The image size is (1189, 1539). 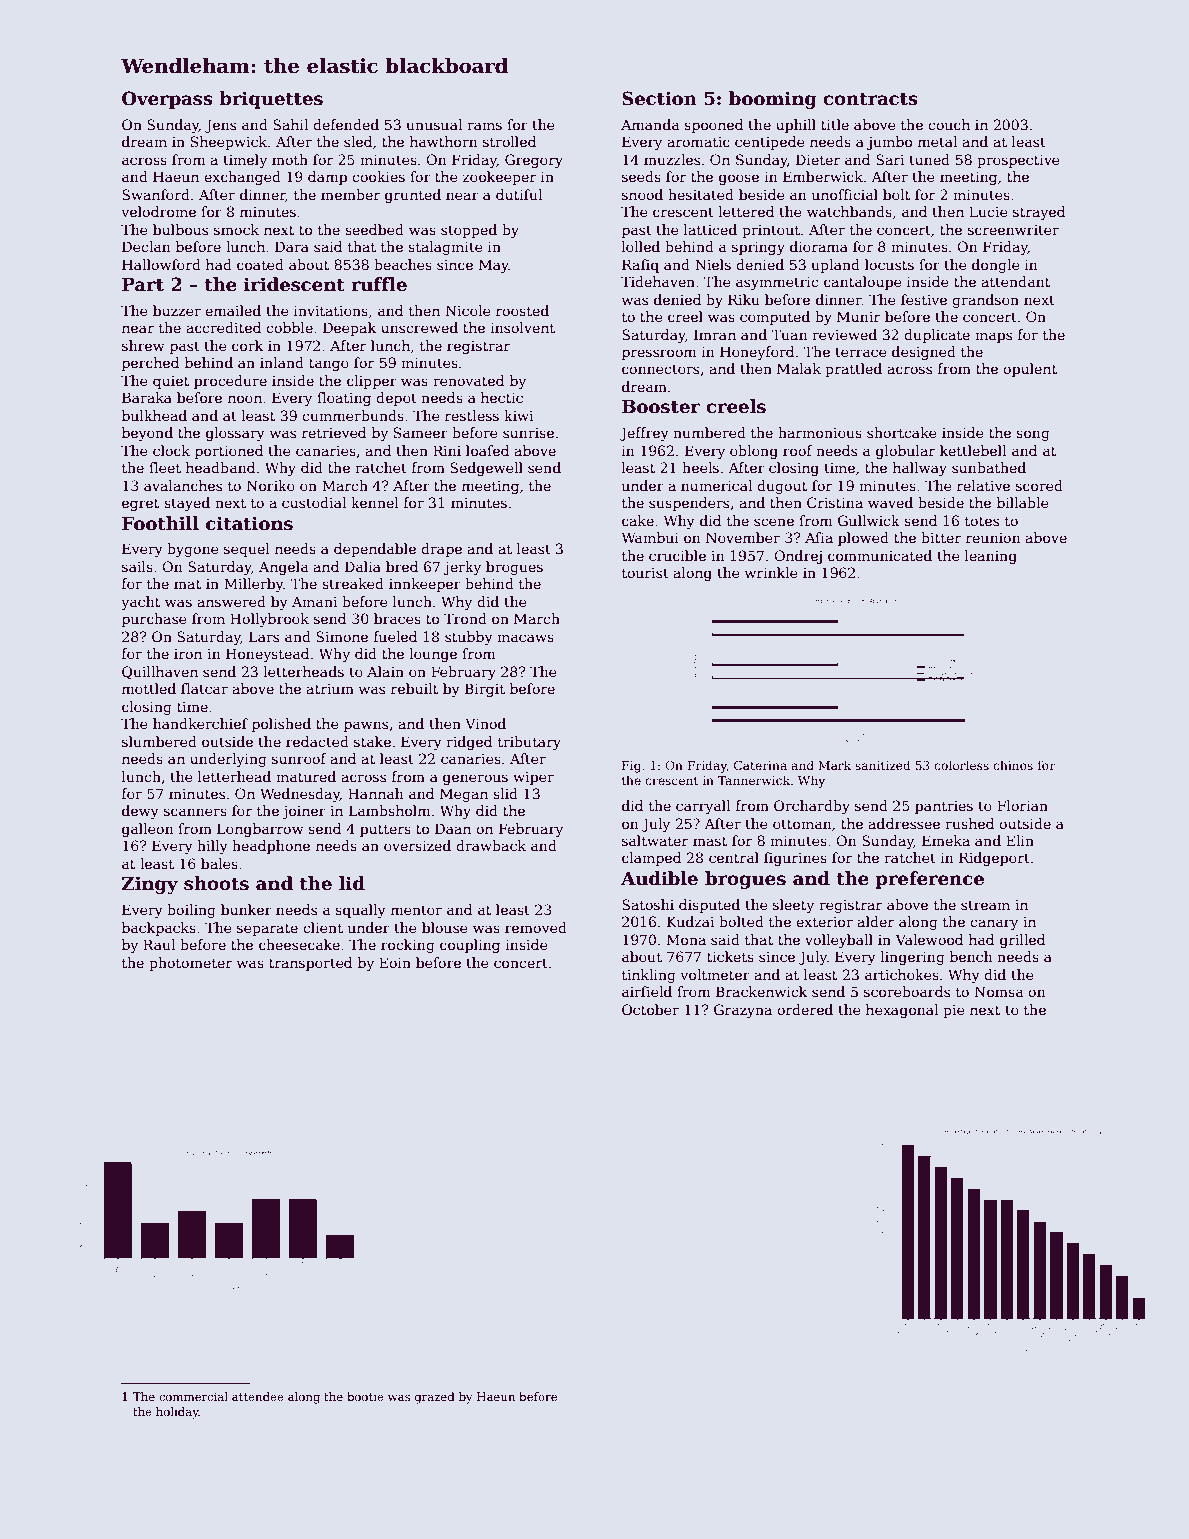 What do you see at coordinates (743, 1011) in the screenshot?
I see `Grazyna` at bounding box center [743, 1011].
